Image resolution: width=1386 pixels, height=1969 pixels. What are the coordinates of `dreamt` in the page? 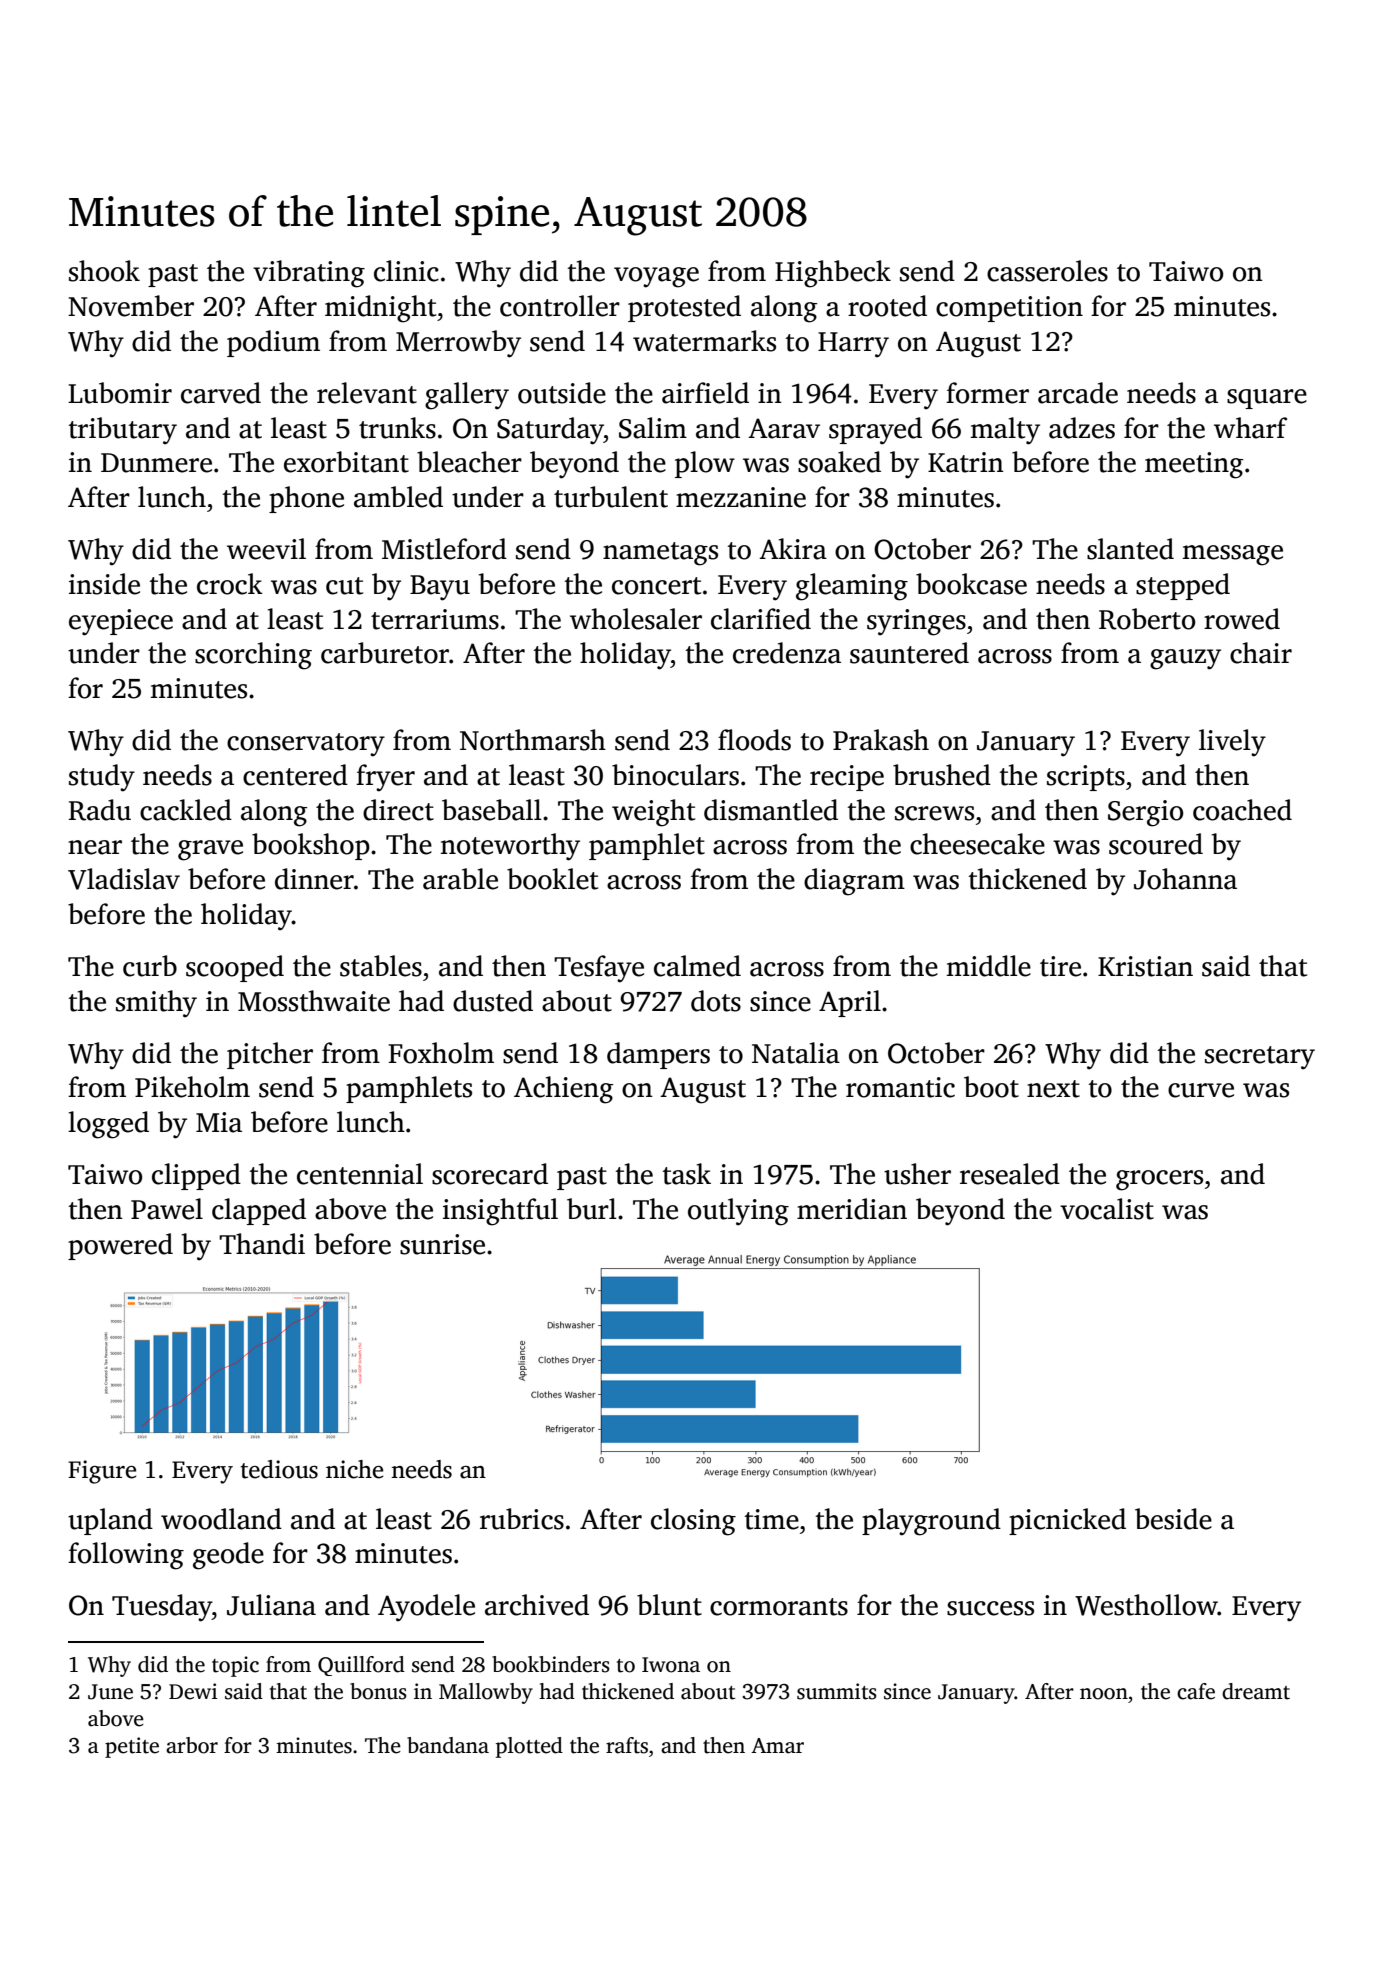 It's located at (1256, 1691).
